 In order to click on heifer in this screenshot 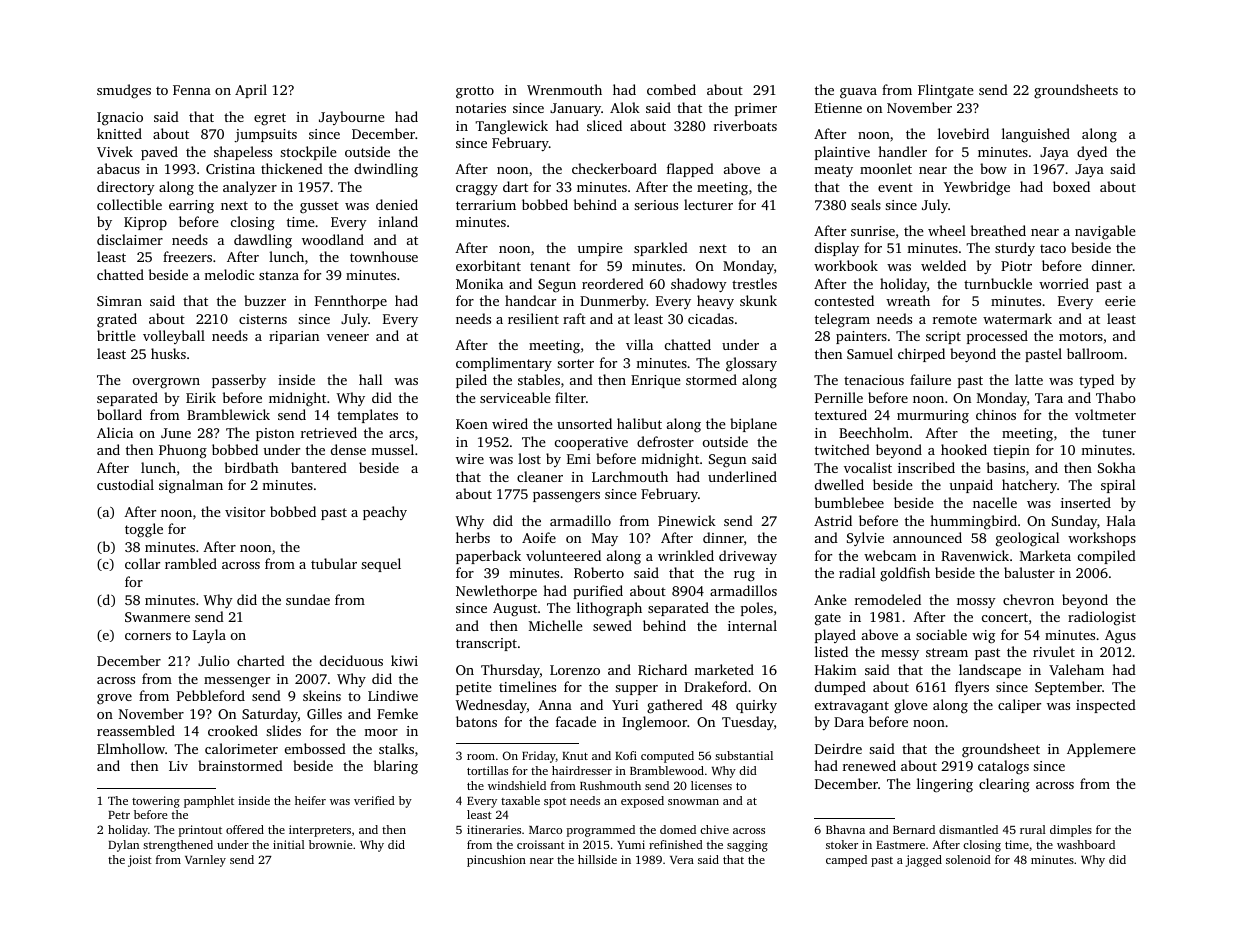, I will do `click(310, 800)`.
